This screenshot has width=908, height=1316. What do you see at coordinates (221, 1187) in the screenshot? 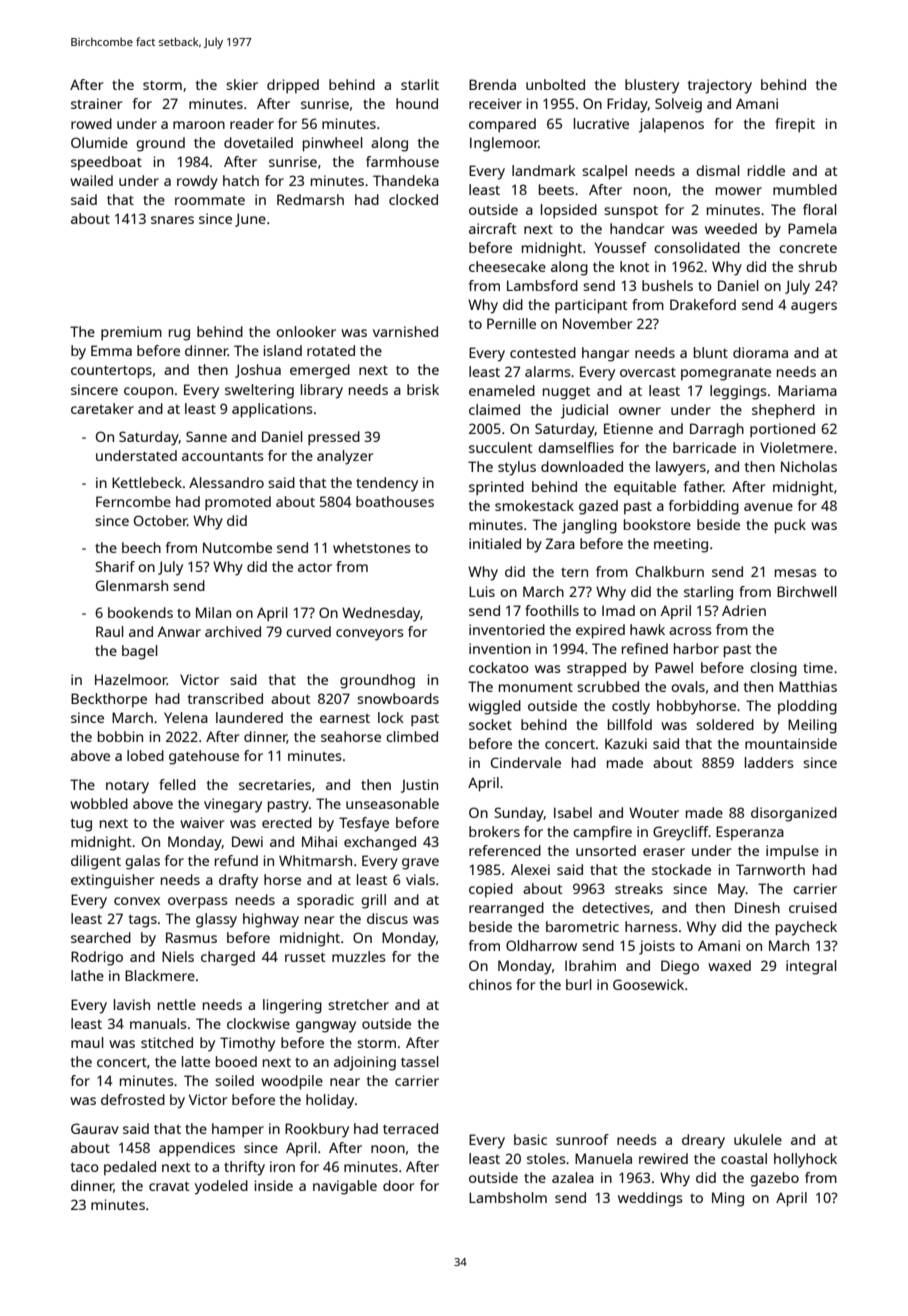
I see `yodeled` at bounding box center [221, 1187].
